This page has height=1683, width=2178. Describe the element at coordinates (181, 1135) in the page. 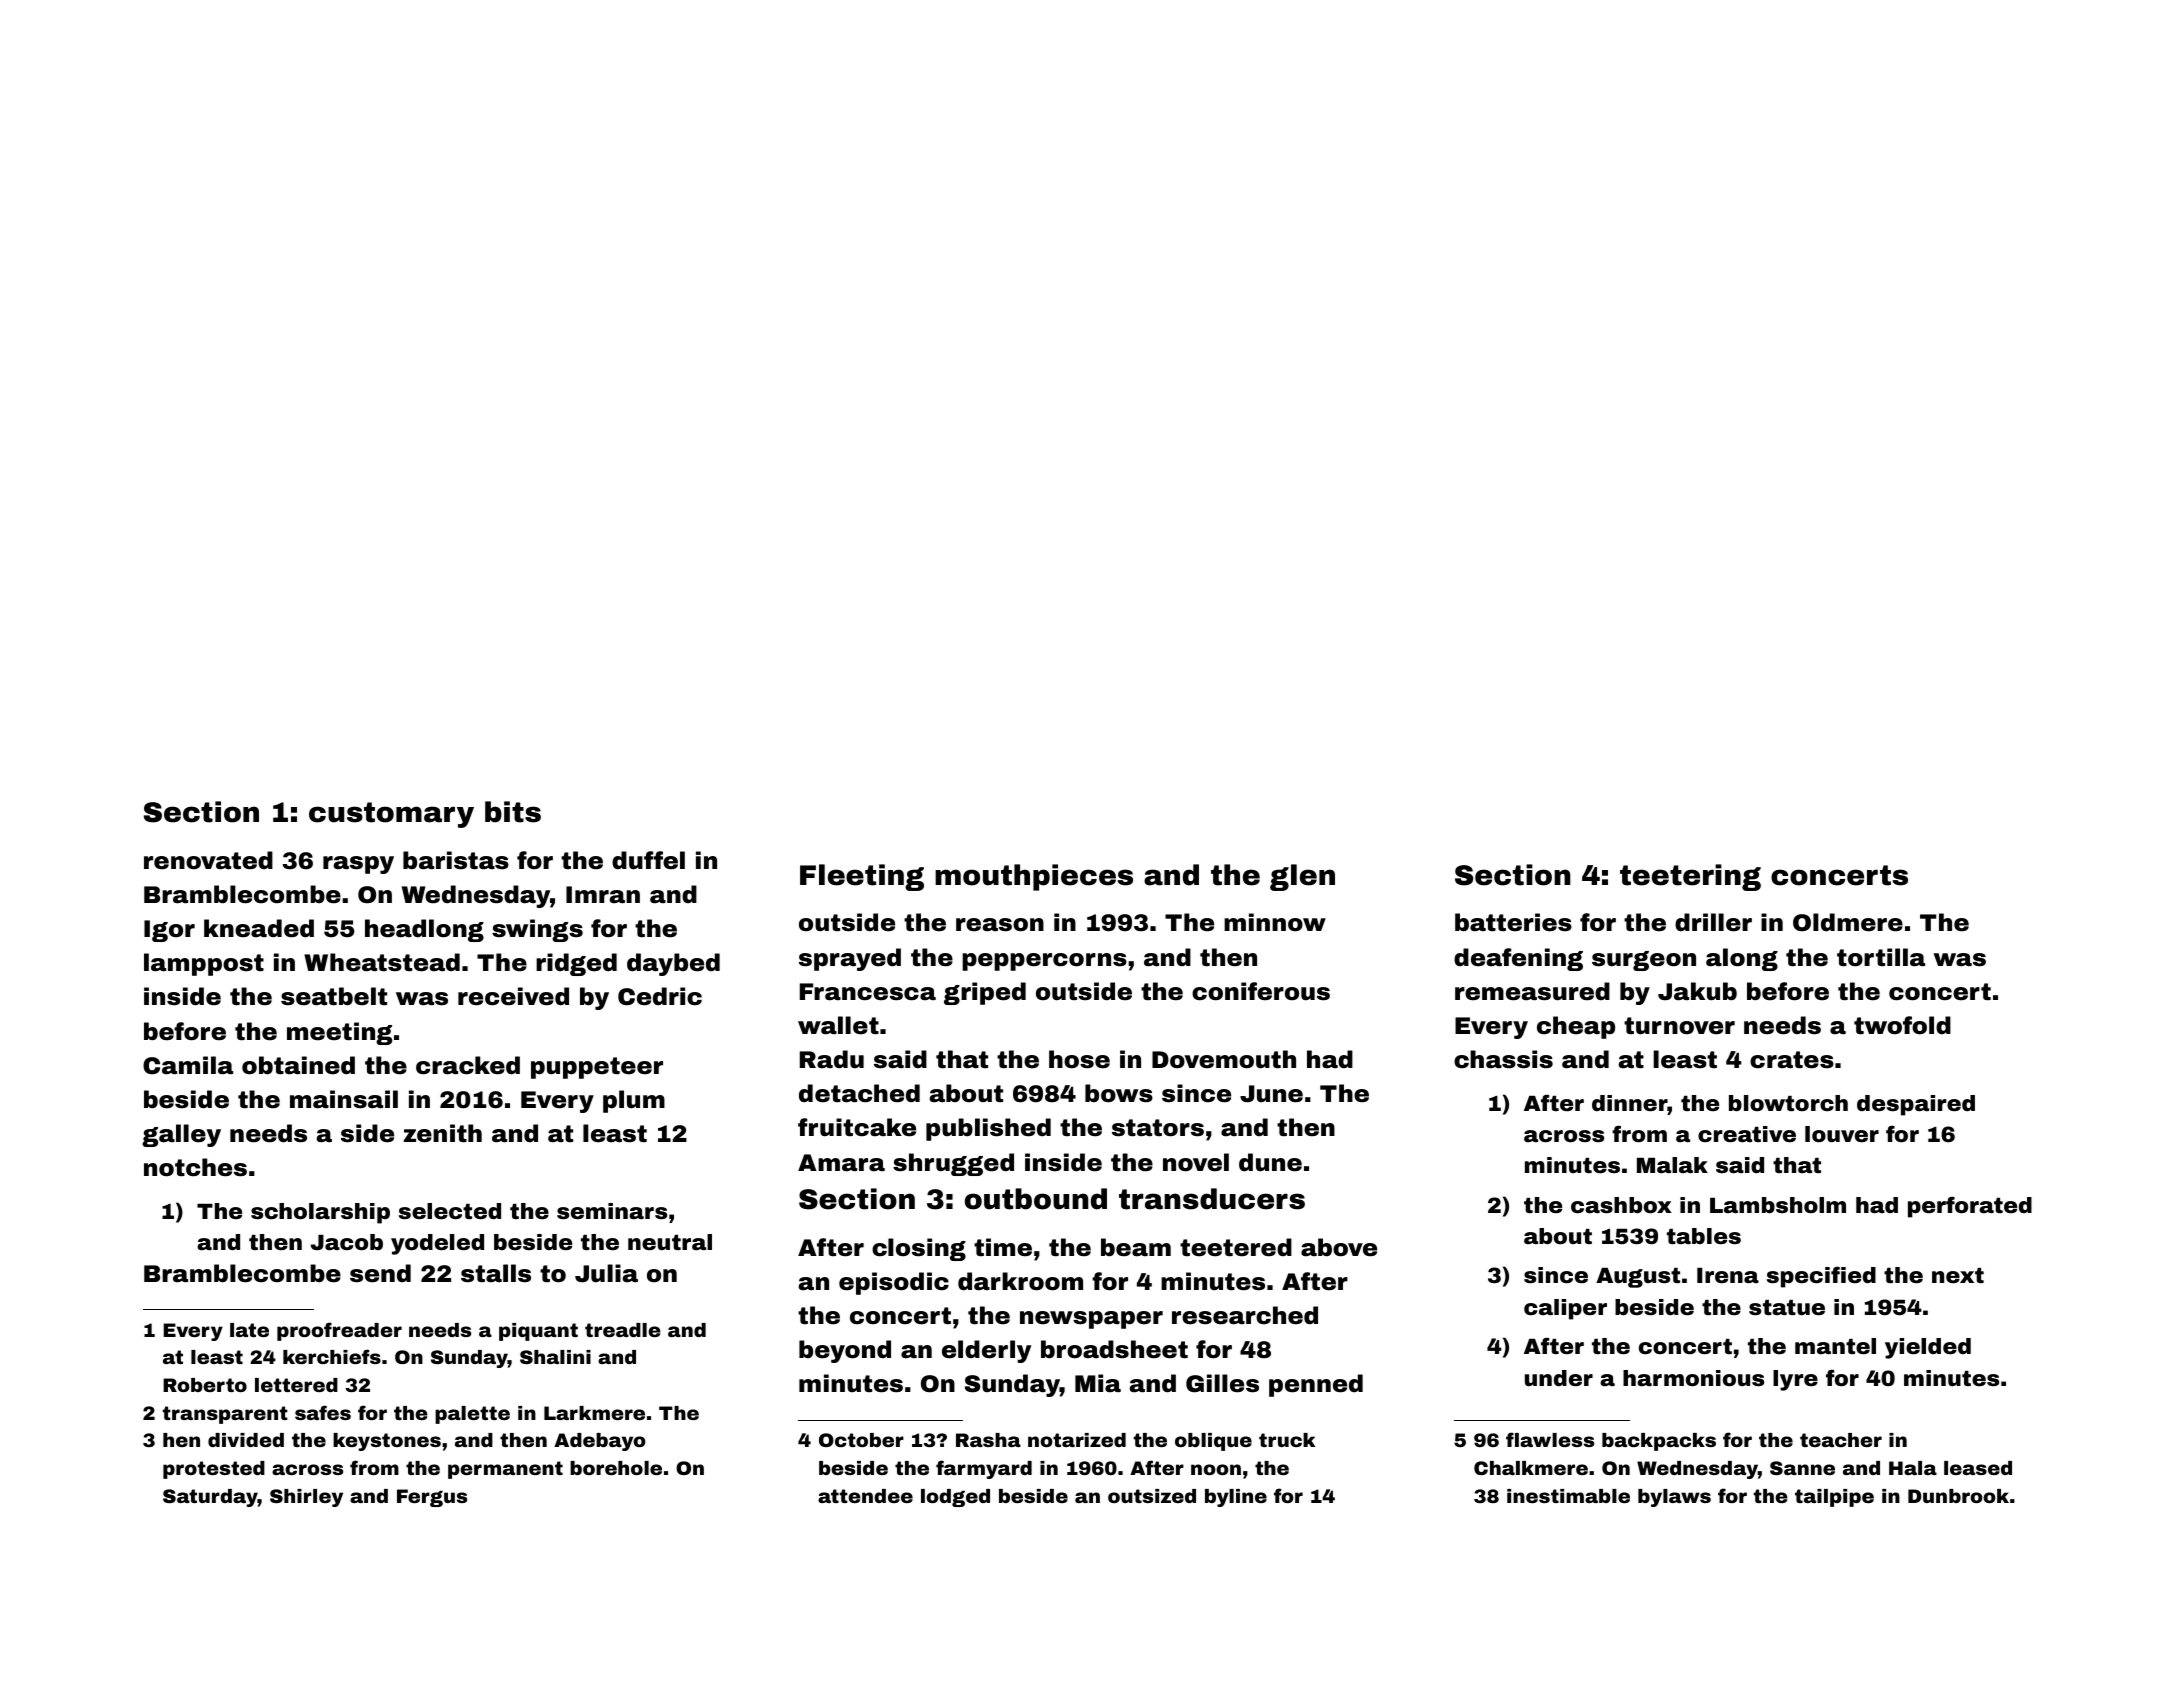

I see `galley` at that location.
